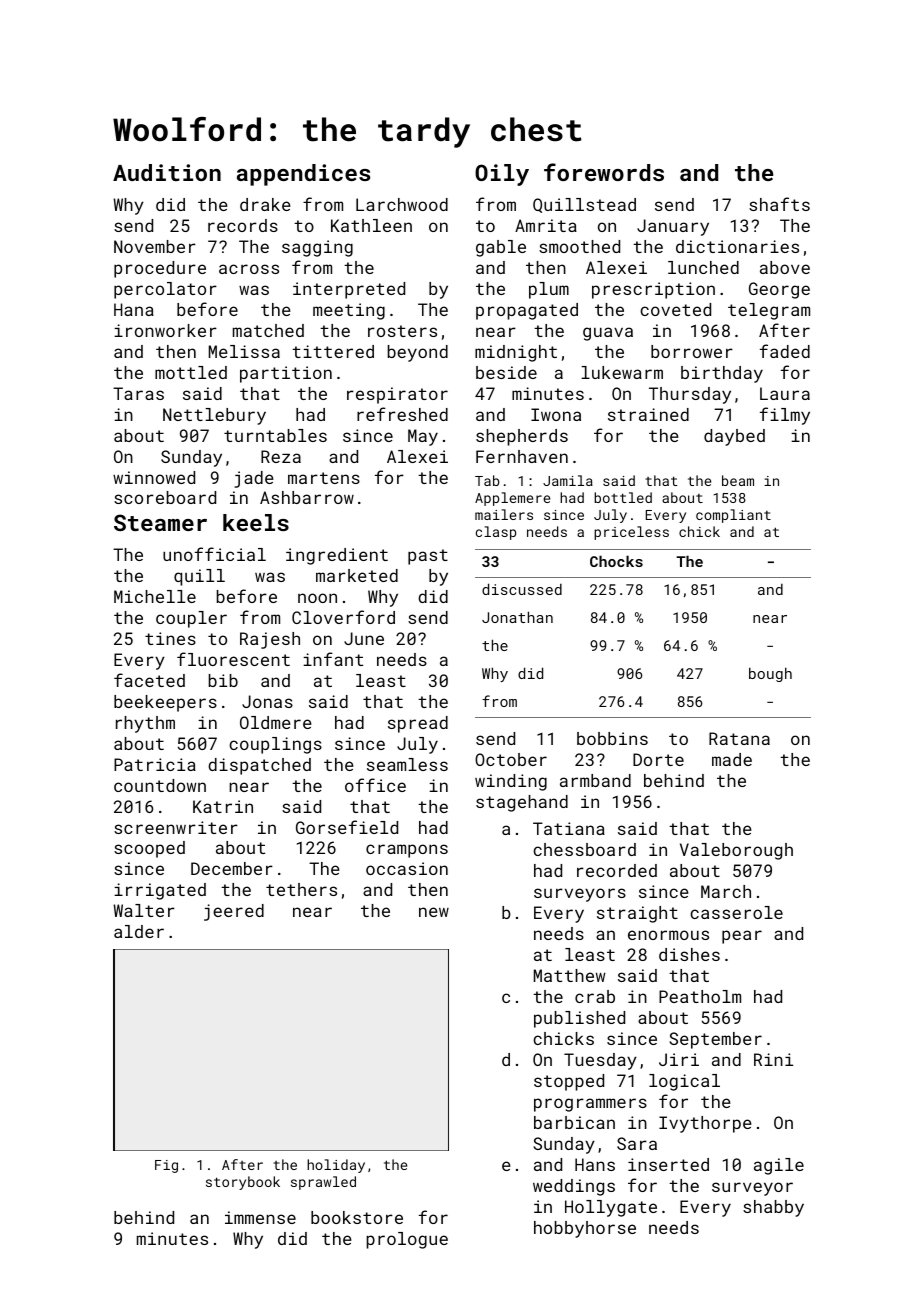 The height and width of the screenshot is (1308, 924). Describe the element at coordinates (407, 1240) in the screenshot. I see `prologue` at that location.
